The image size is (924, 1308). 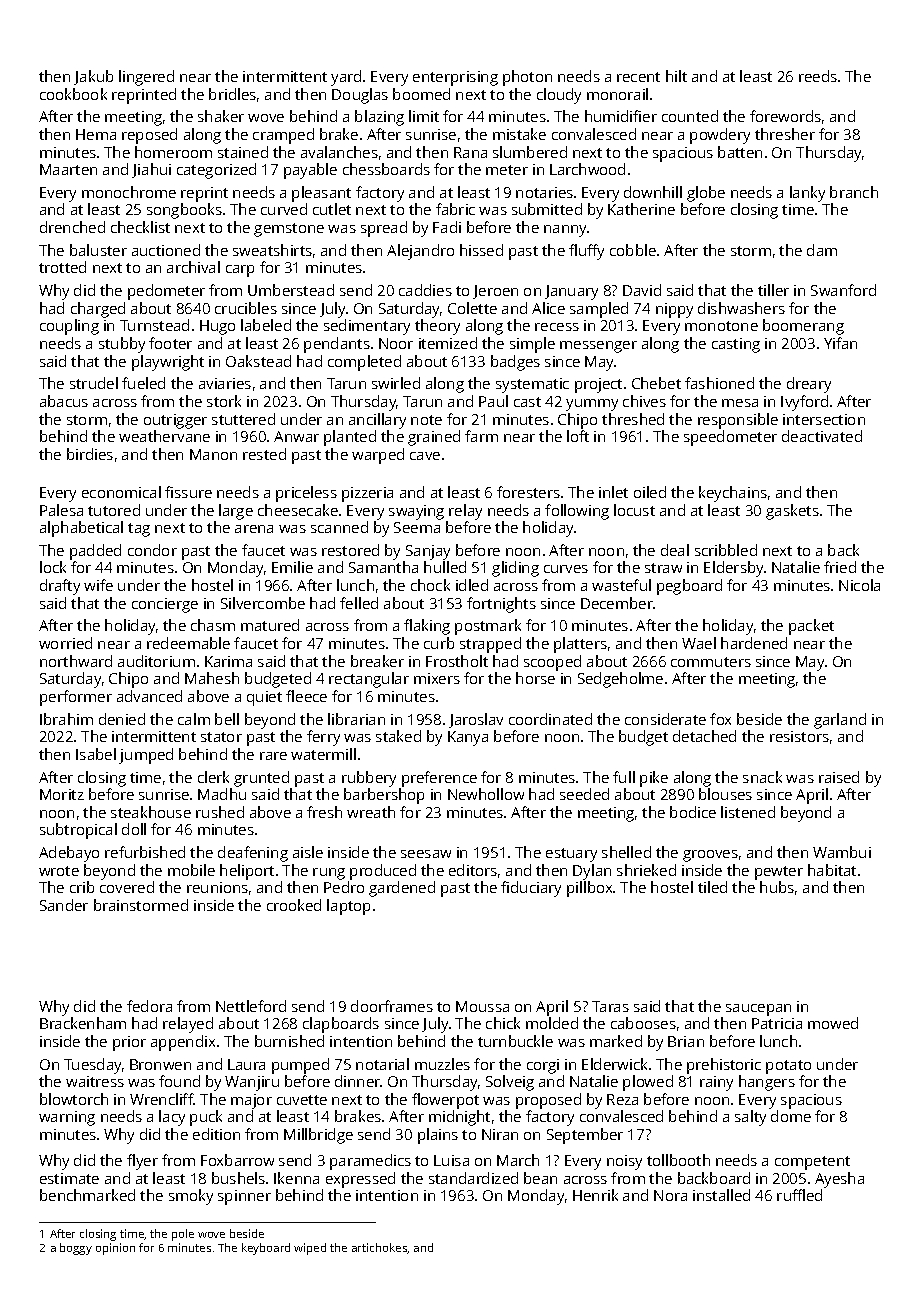 I want to click on puck, so click(x=206, y=1118).
